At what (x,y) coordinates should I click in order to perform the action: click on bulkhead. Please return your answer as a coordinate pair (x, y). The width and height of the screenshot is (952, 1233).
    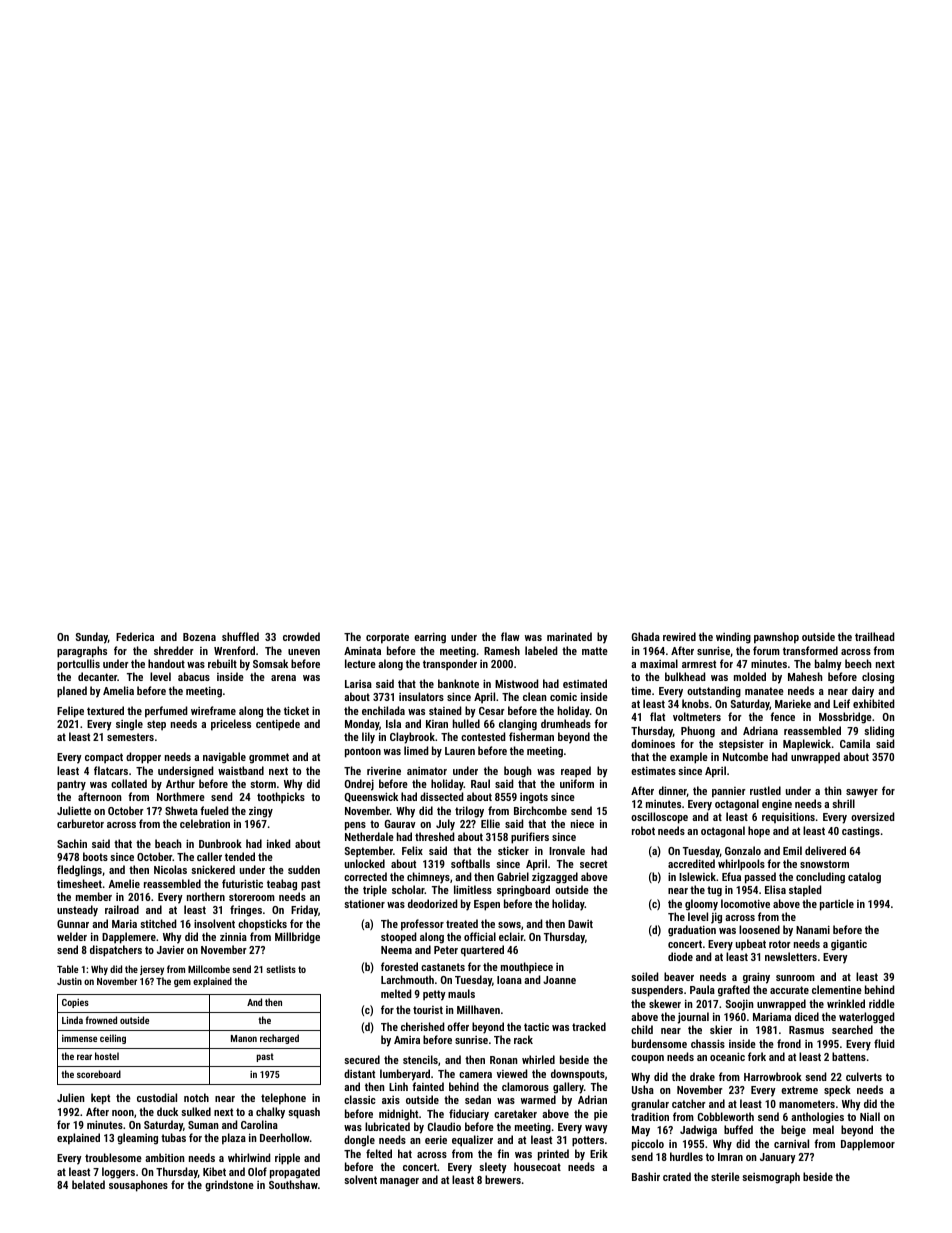
    Looking at the image, I should click on (685, 676).
